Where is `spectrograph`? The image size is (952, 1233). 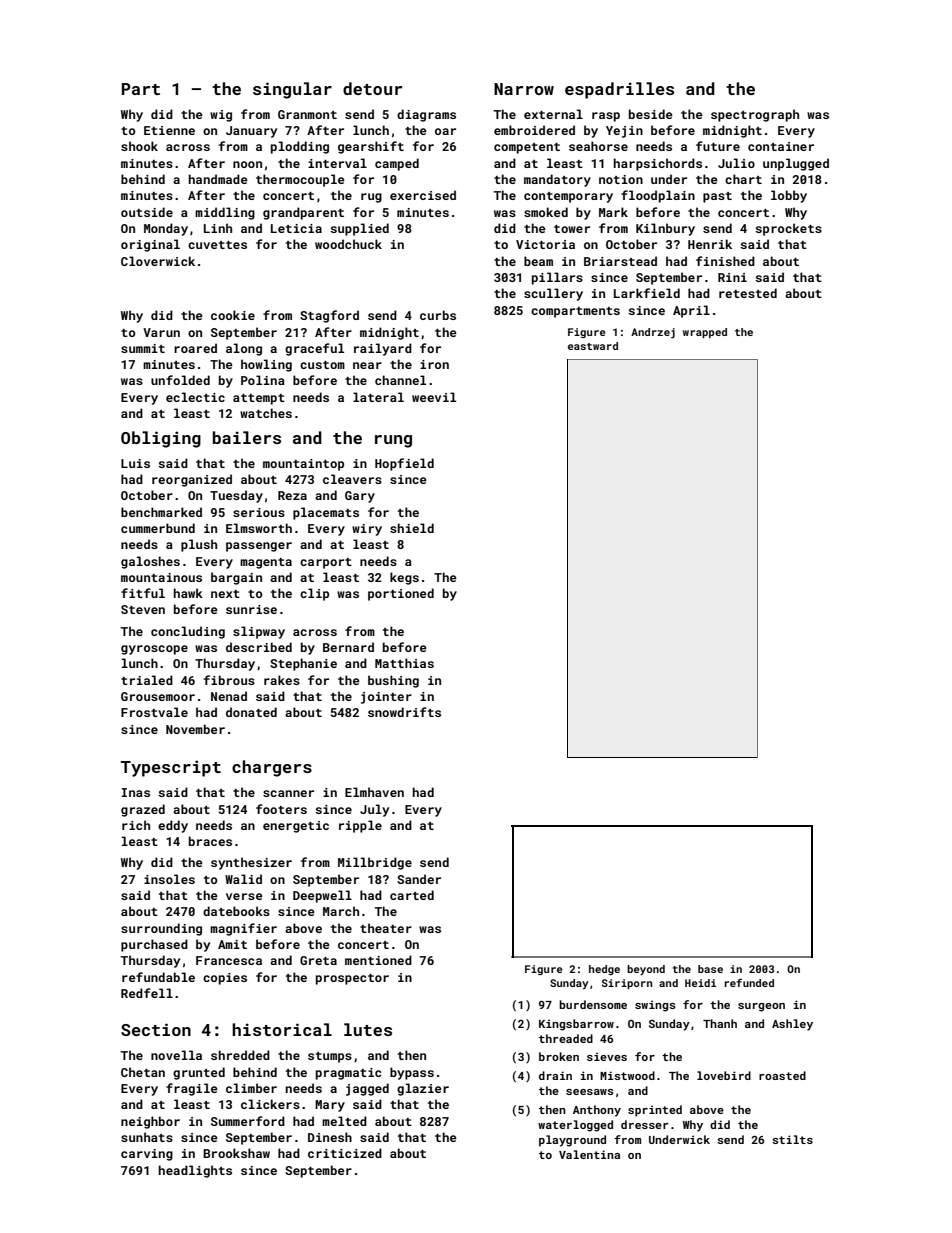 spectrograph is located at coordinates (755, 115).
